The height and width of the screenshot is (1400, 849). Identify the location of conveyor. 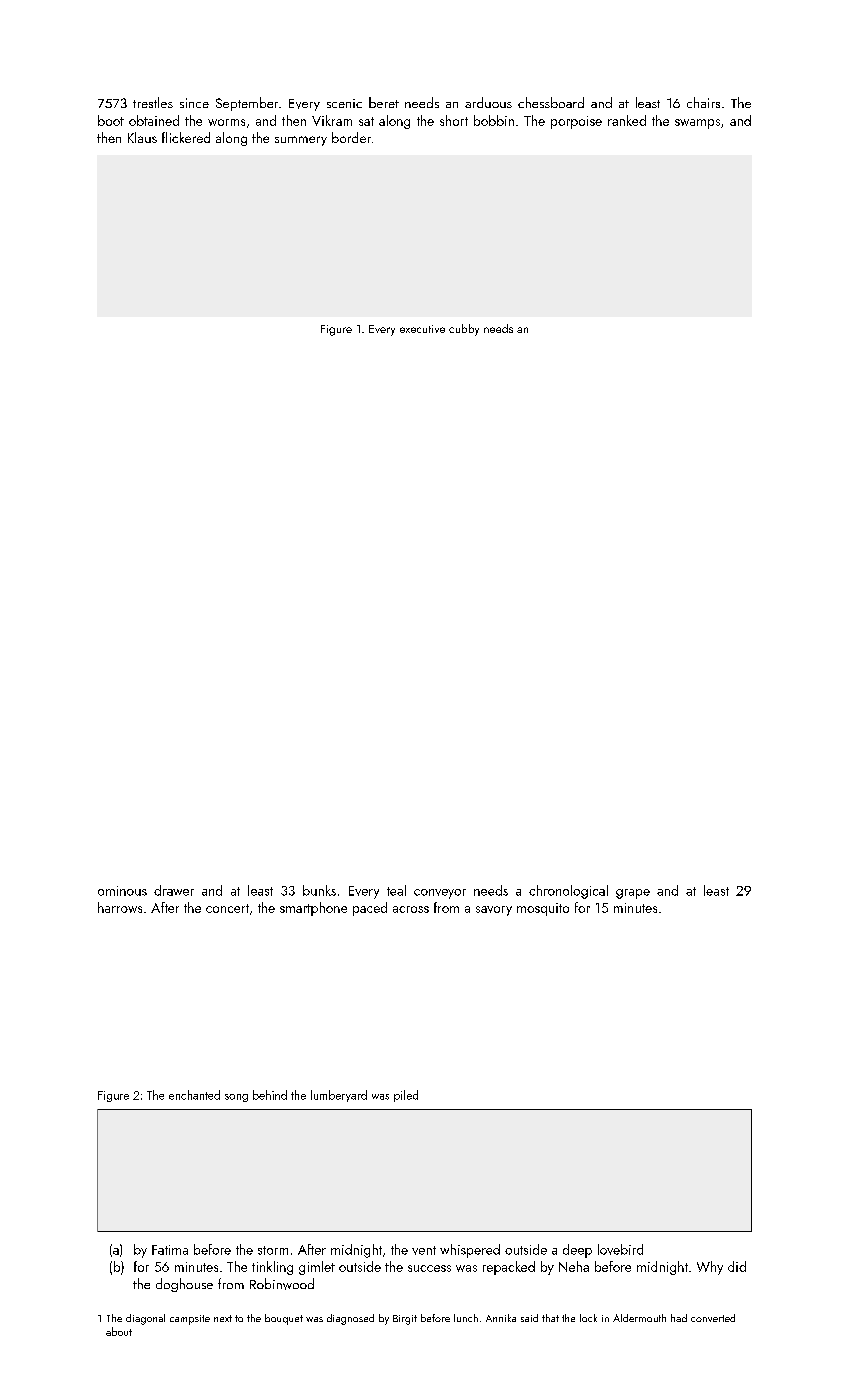
(440, 894).
